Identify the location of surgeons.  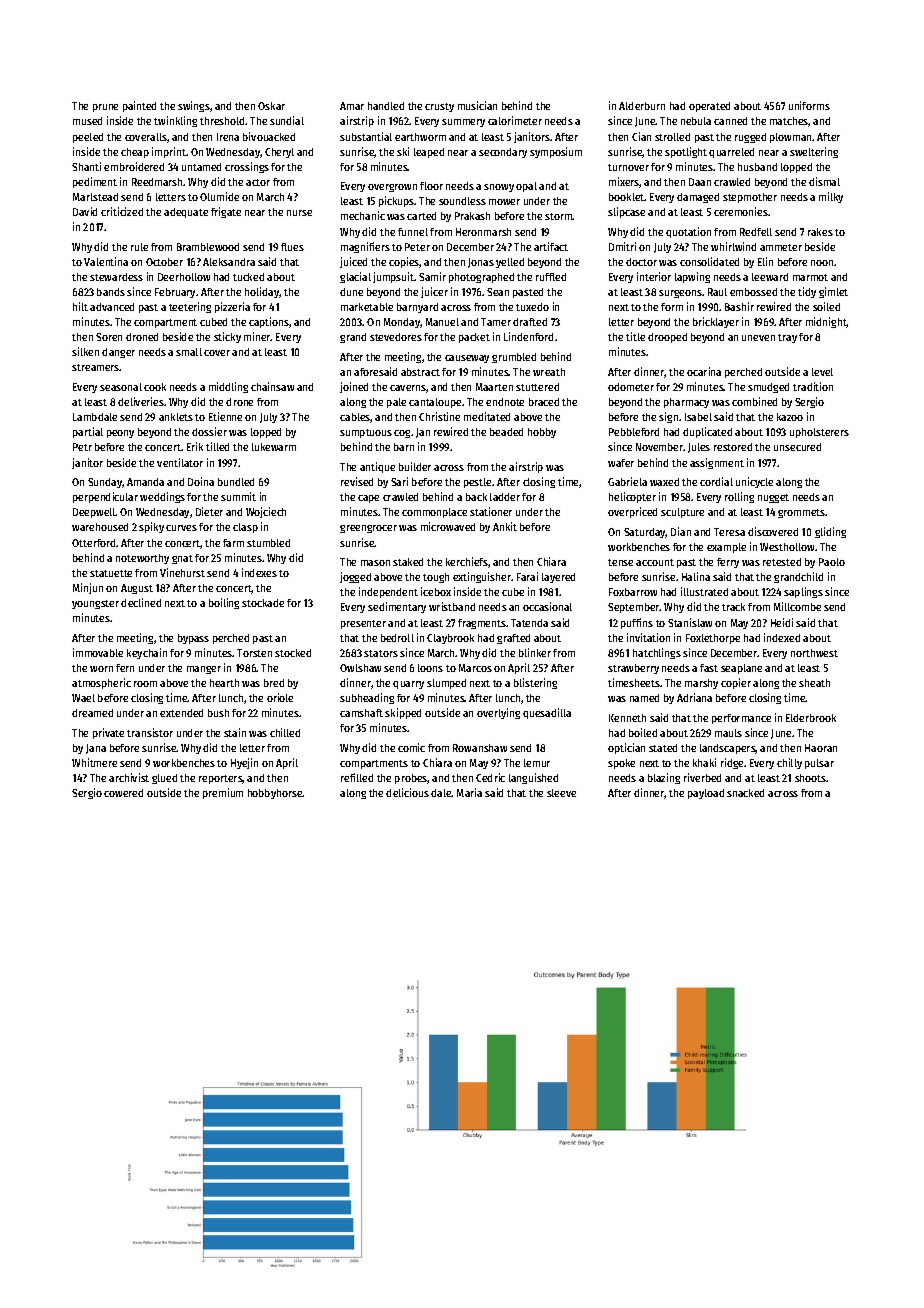
(680, 294).
